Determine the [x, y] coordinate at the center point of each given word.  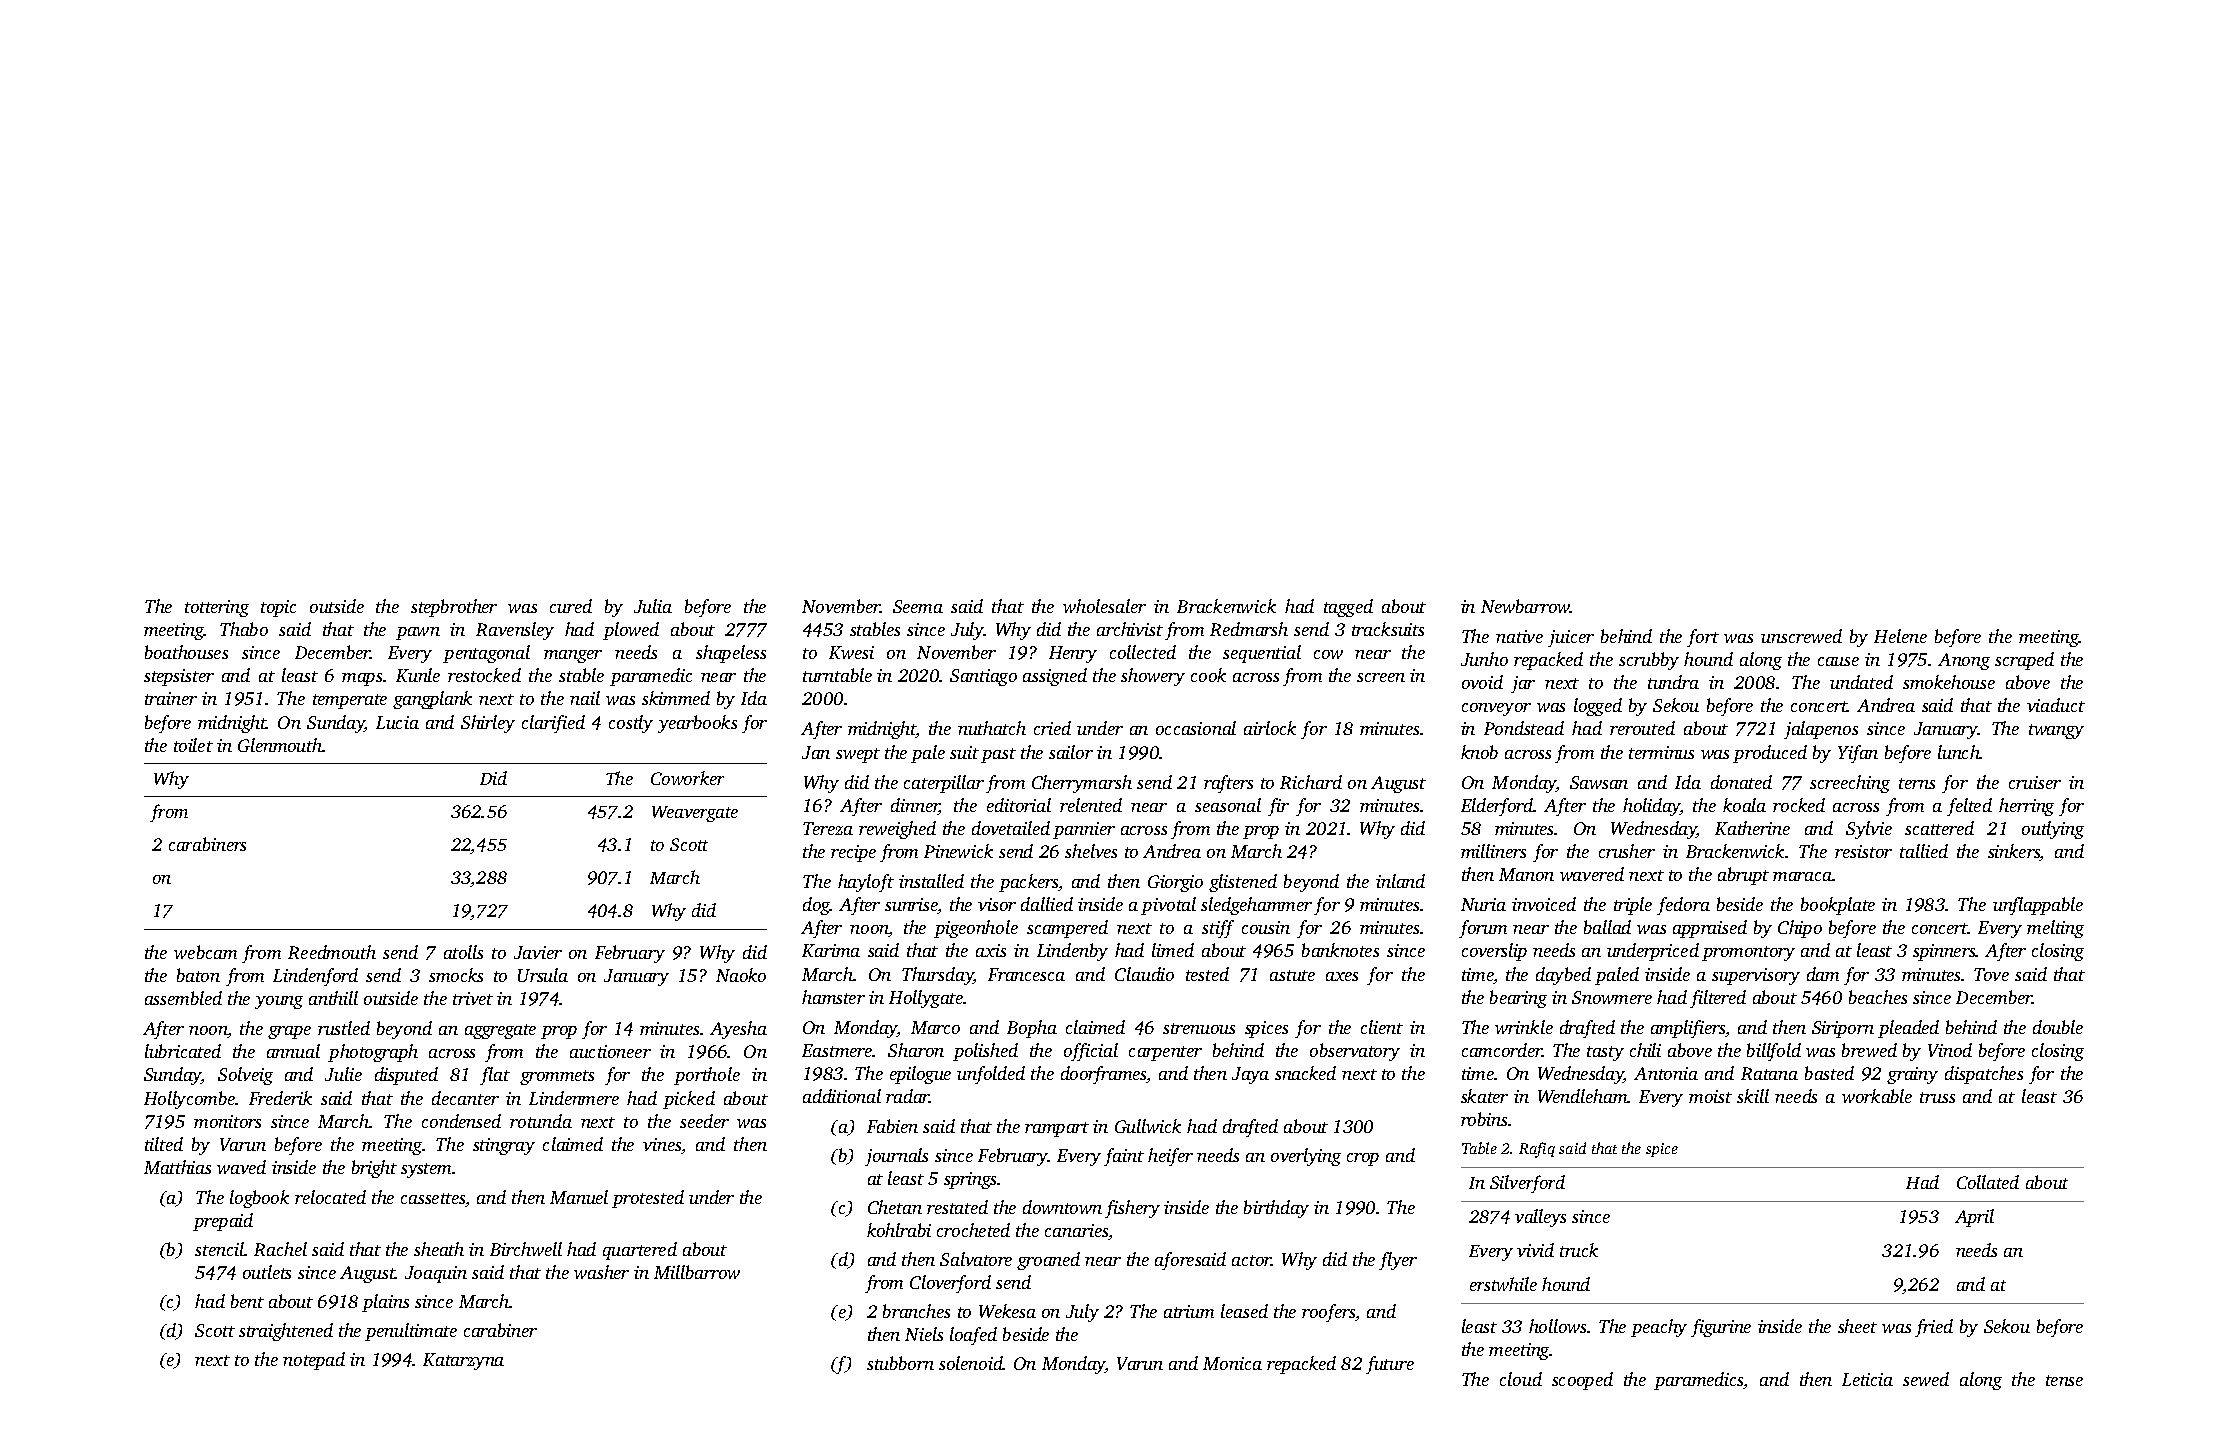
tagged [1348, 608]
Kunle [418, 675]
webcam [205, 952]
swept [858, 755]
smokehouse [1949, 682]
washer [601, 1272]
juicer [1571, 638]
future [1390, 1365]
